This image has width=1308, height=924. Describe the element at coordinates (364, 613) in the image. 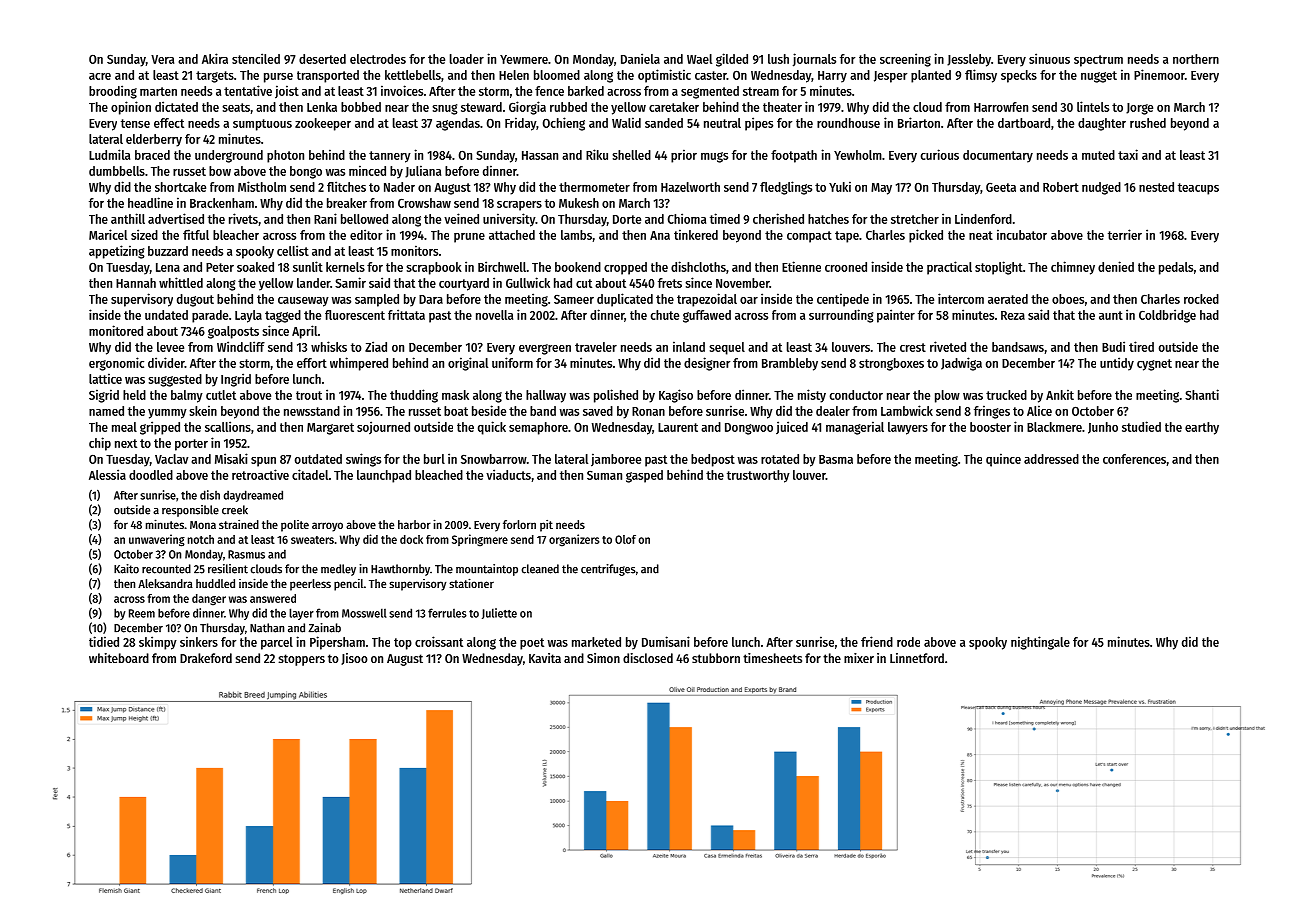

I see `Mosswell` at that location.
